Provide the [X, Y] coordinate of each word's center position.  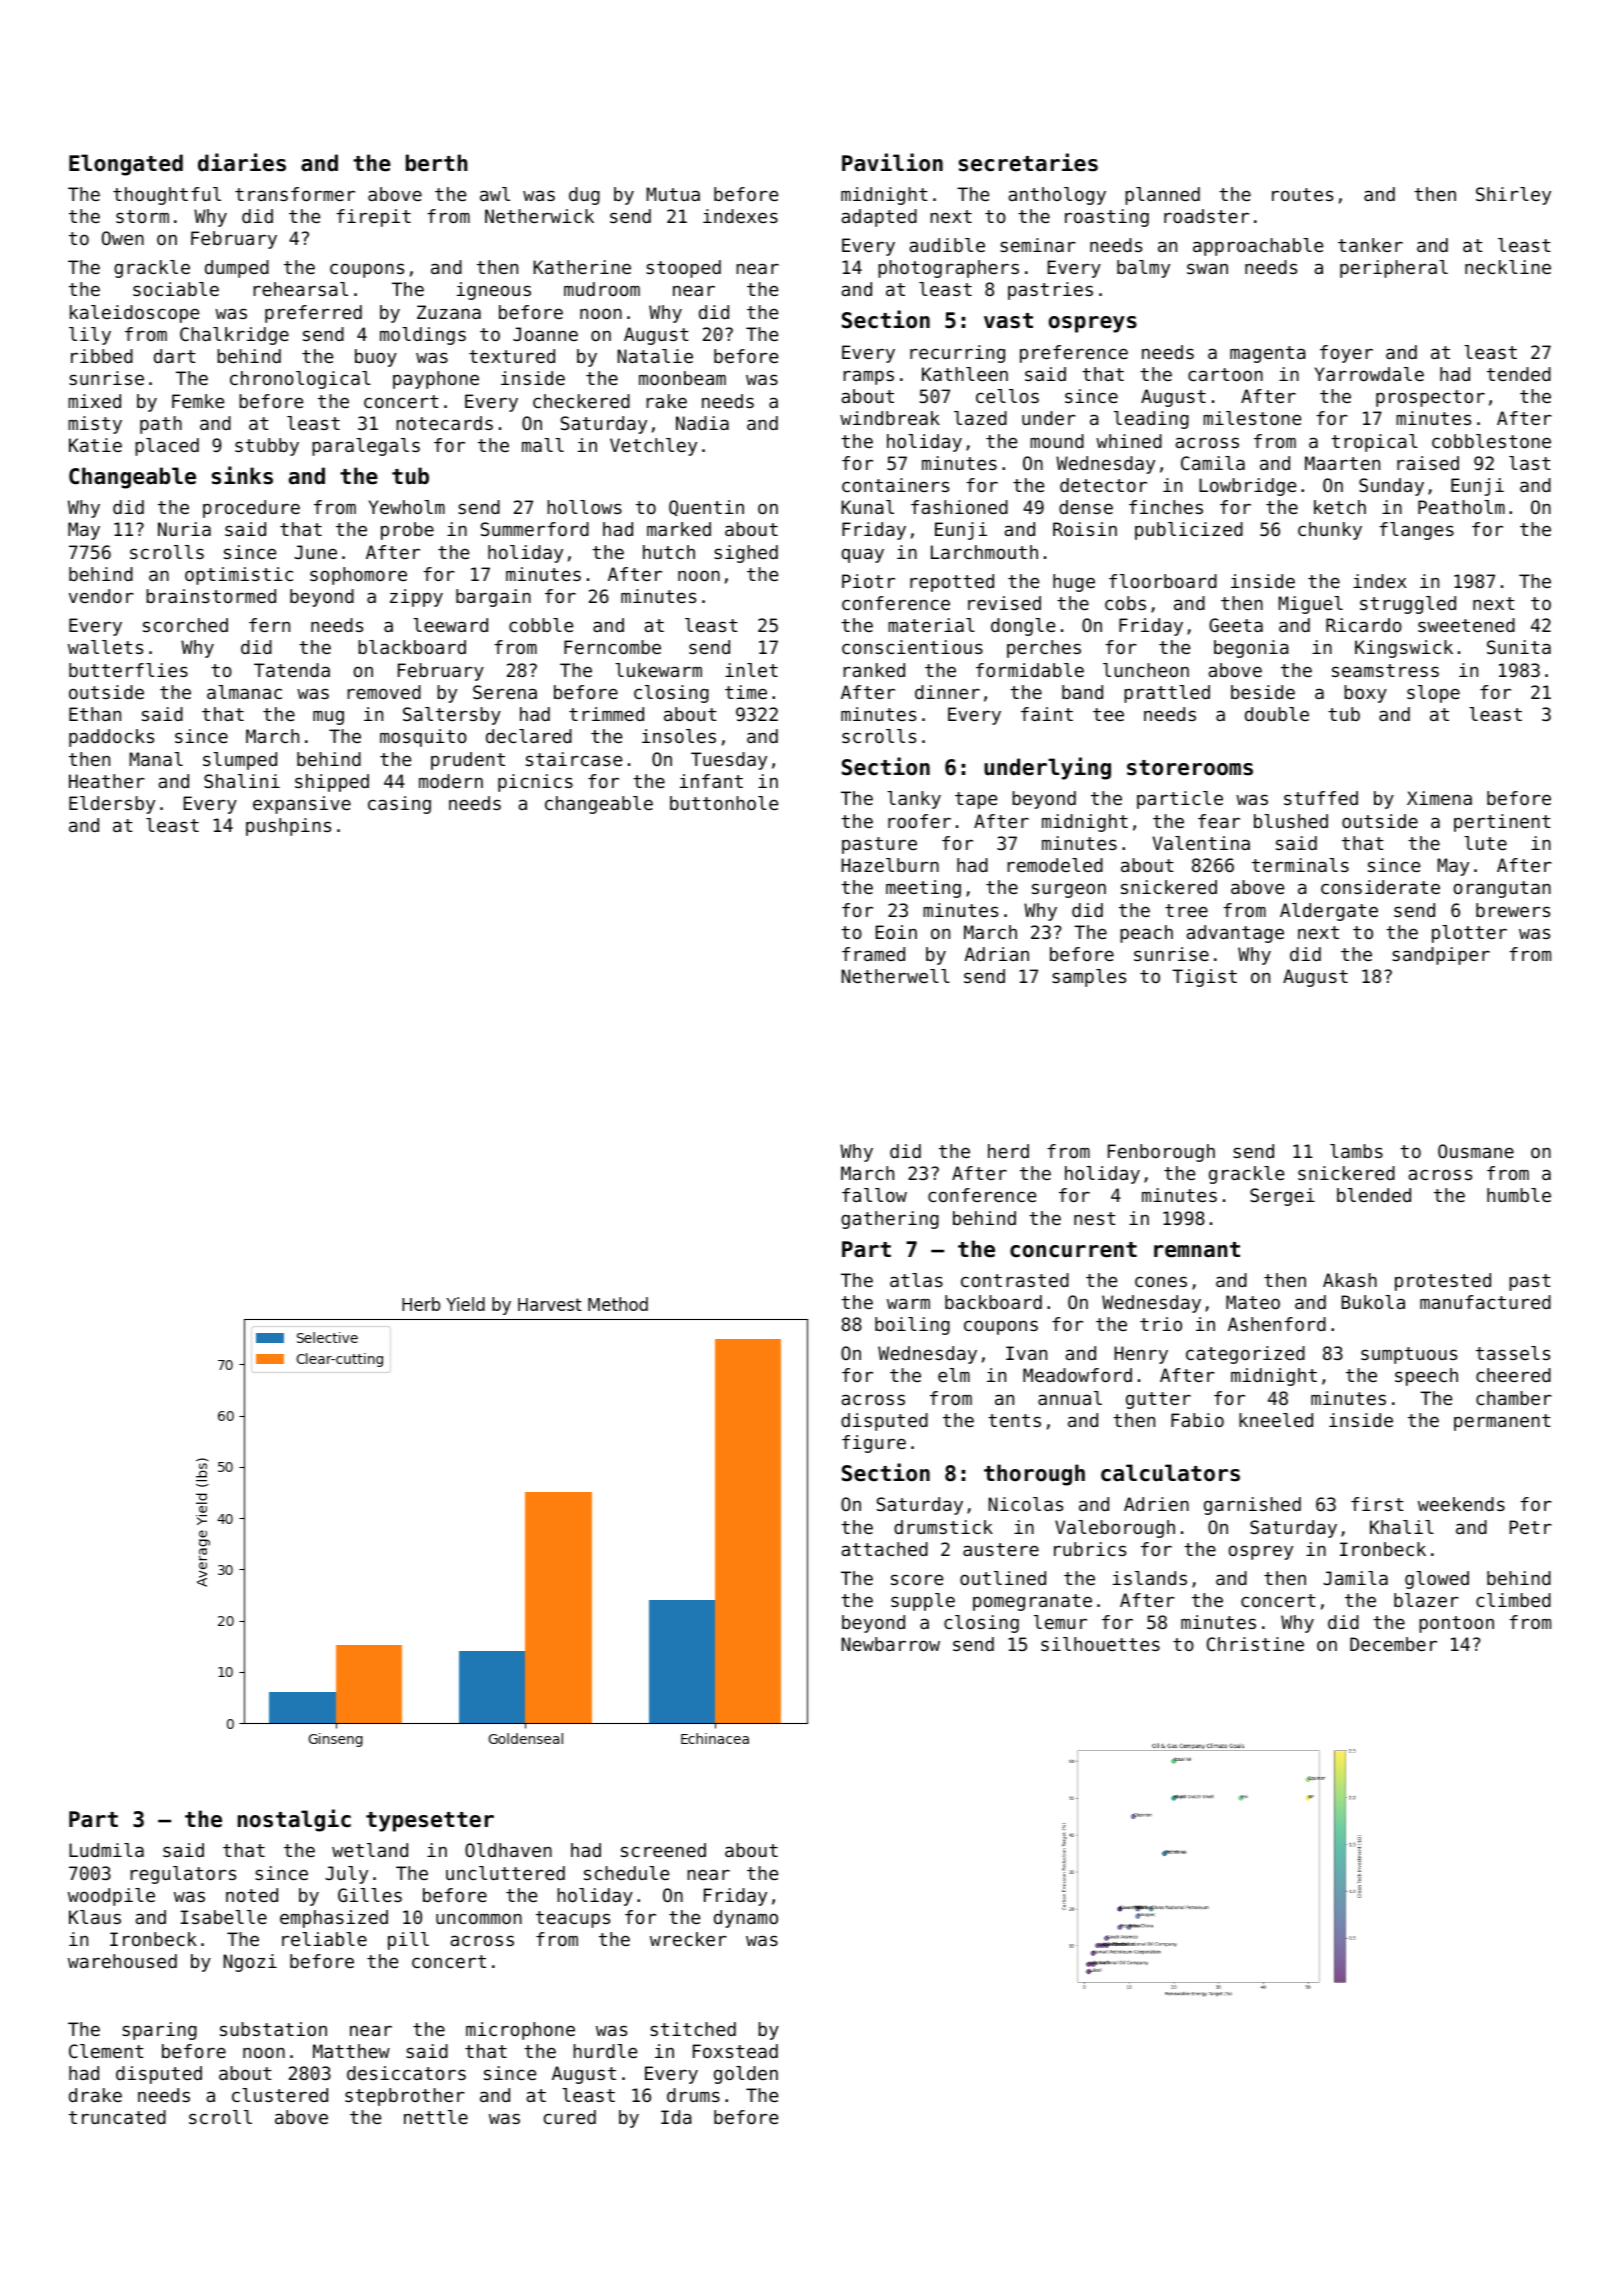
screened [663, 1850]
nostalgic [294, 1820]
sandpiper [1441, 956]
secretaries [1028, 162]
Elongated [126, 165]
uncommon [479, 1918]
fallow [874, 1195]
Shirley [1513, 196]
